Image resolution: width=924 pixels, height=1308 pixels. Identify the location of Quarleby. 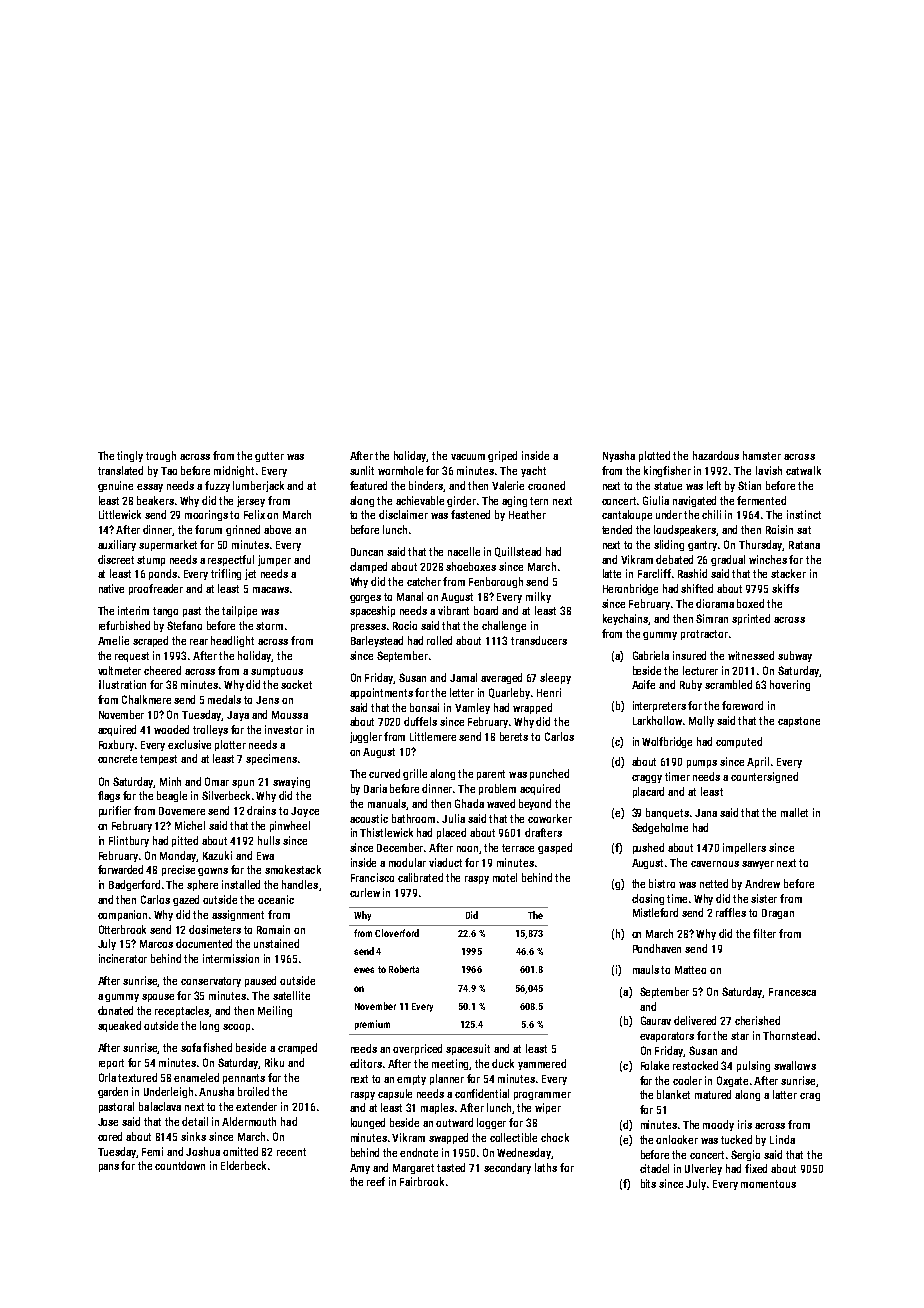
(509, 693).
